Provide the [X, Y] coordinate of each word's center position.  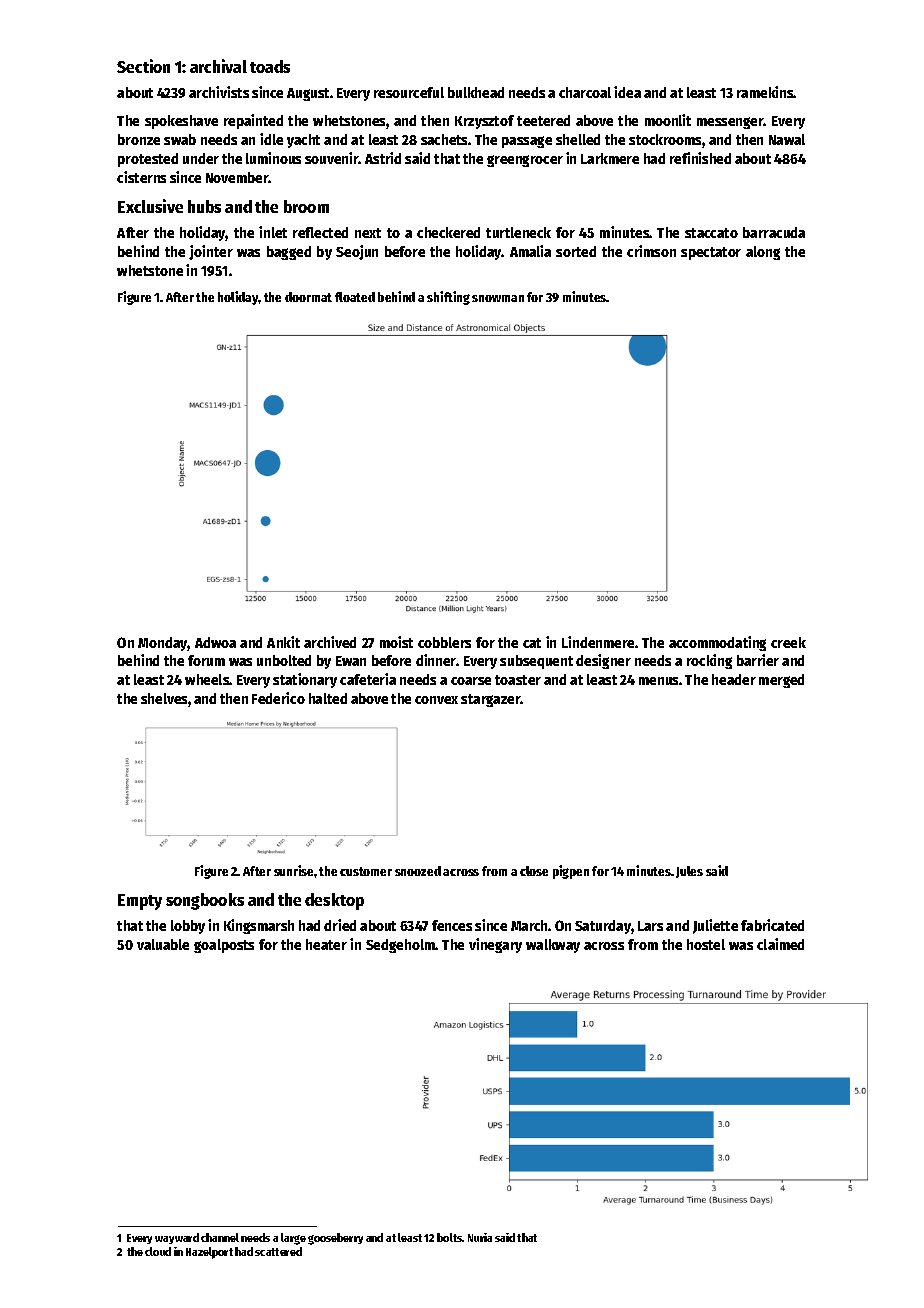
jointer [211, 252]
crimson [651, 251]
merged [781, 681]
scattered [278, 1251]
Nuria [480, 1237]
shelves [164, 698]
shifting [448, 298]
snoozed [418, 871]
